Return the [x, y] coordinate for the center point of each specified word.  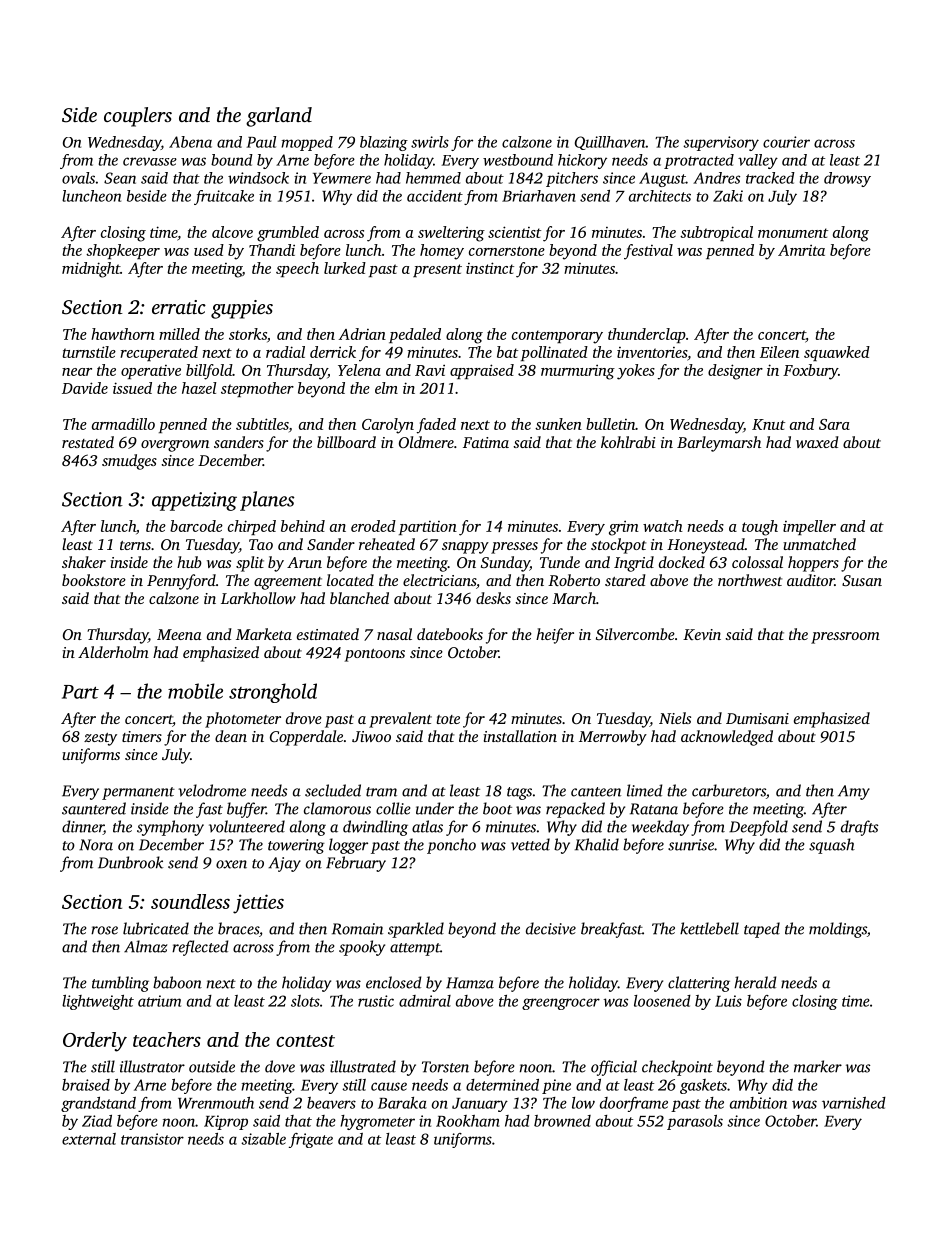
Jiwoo [371, 736]
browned [562, 1121]
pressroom [845, 638]
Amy [854, 792]
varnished [854, 1103]
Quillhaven [610, 143]
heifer [555, 636]
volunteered [247, 826]
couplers [138, 117]
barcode [196, 526]
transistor [152, 1139]
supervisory [721, 143]
